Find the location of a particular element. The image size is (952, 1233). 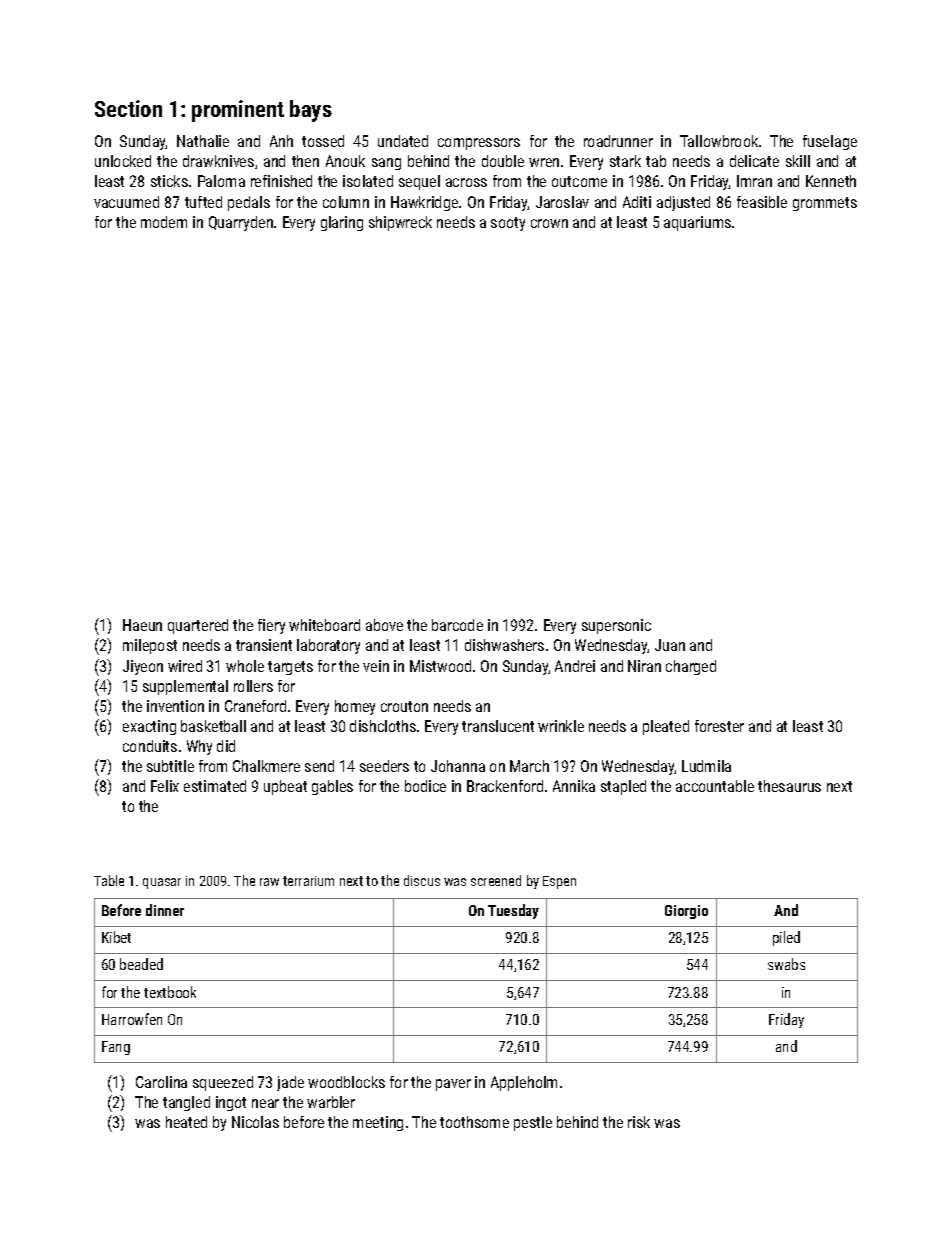

roadrunner is located at coordinates (618, 141).
